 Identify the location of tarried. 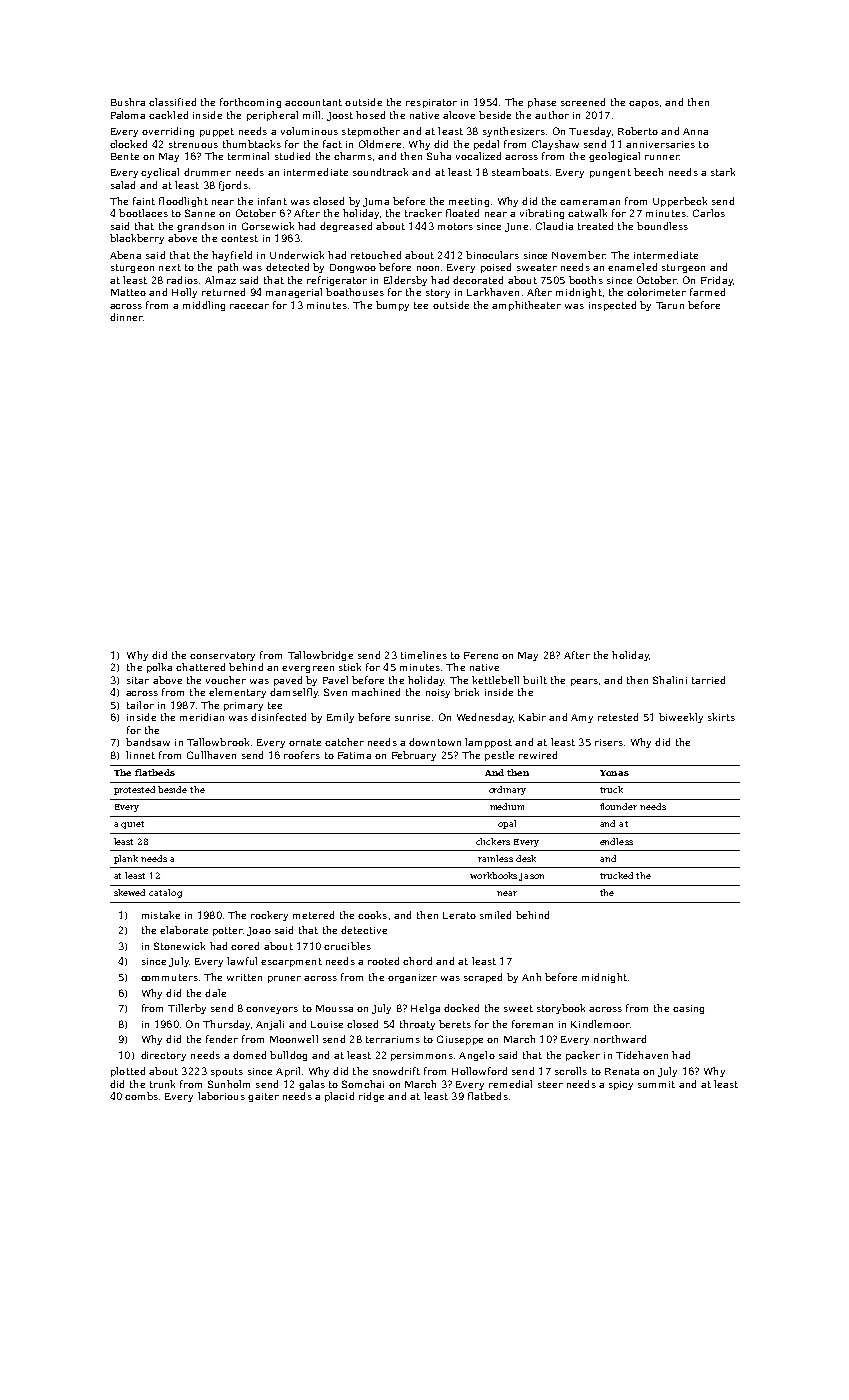
(708, 680).
